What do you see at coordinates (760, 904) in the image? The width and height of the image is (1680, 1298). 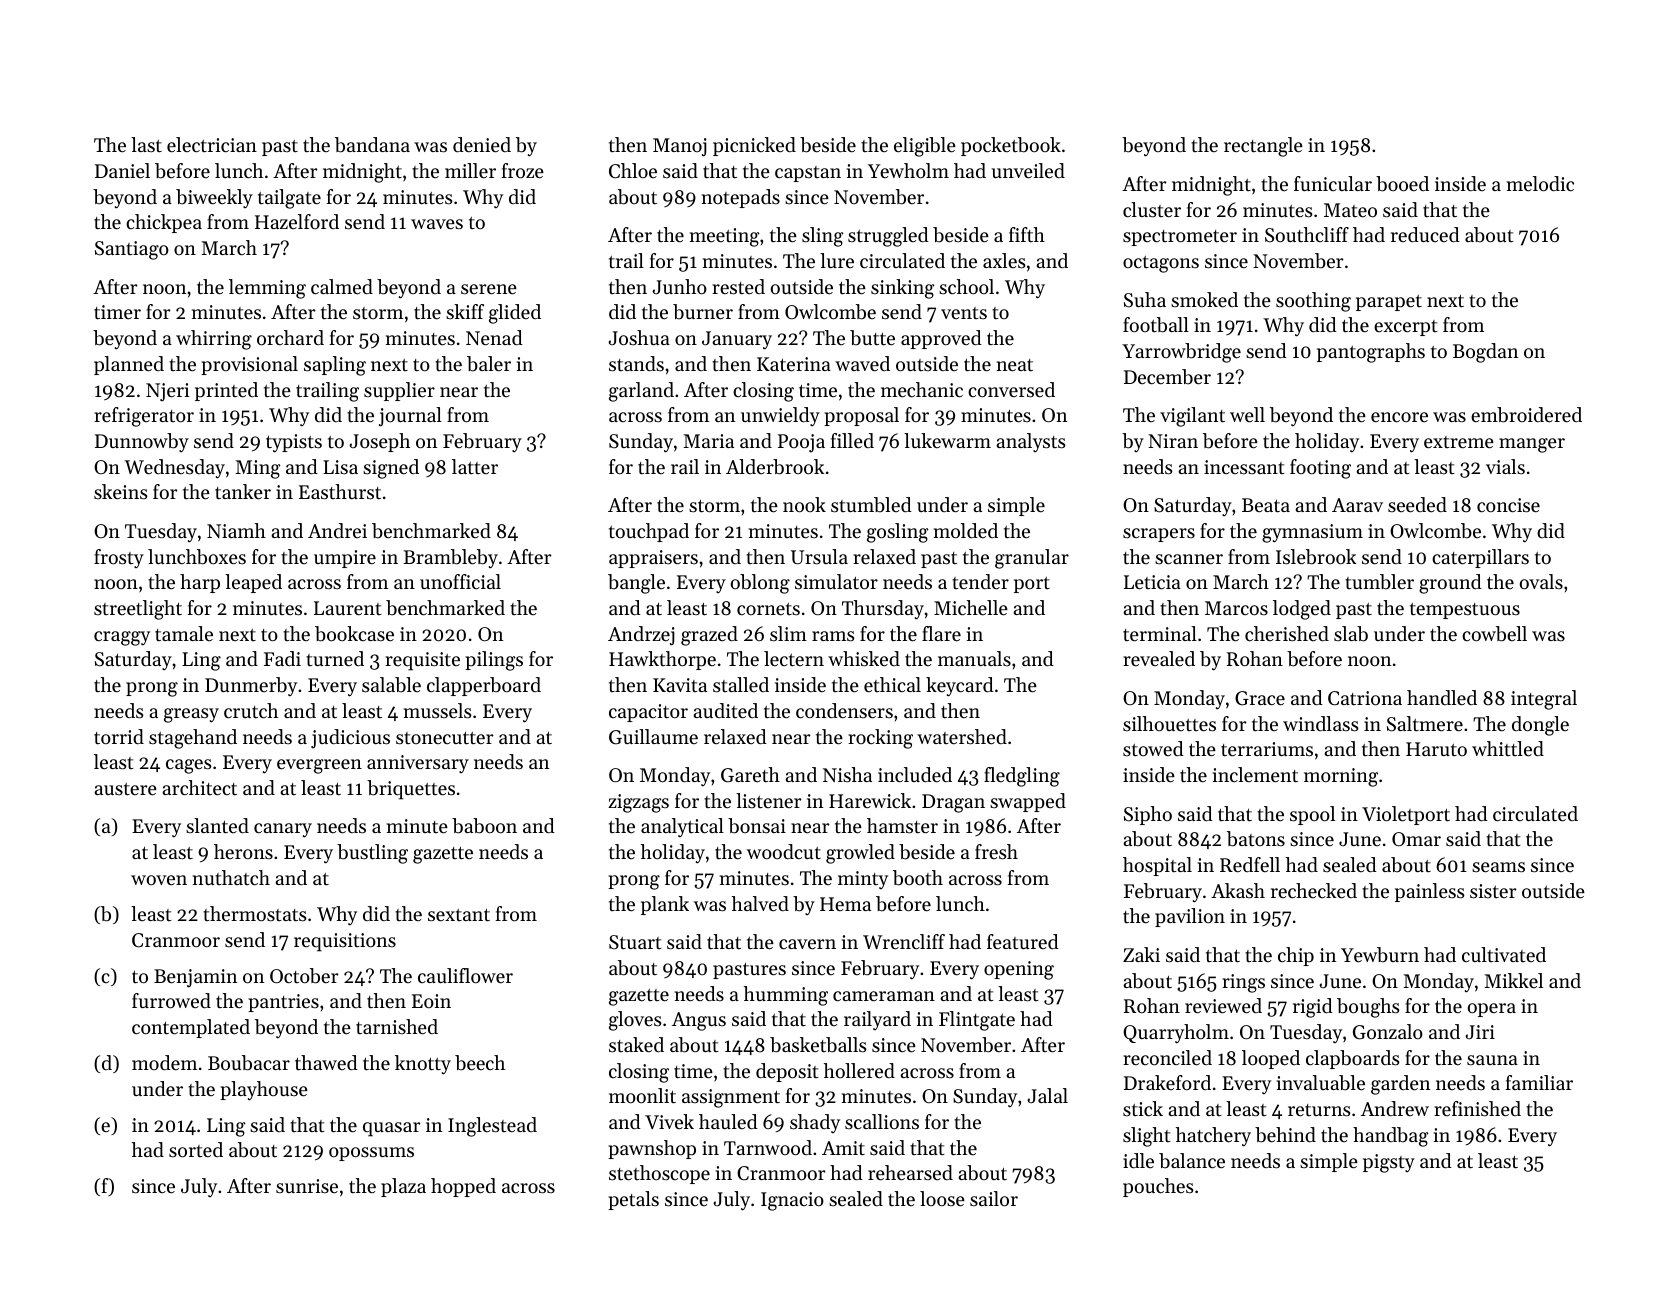 I see `halved` at bounding box center [760, 904].
